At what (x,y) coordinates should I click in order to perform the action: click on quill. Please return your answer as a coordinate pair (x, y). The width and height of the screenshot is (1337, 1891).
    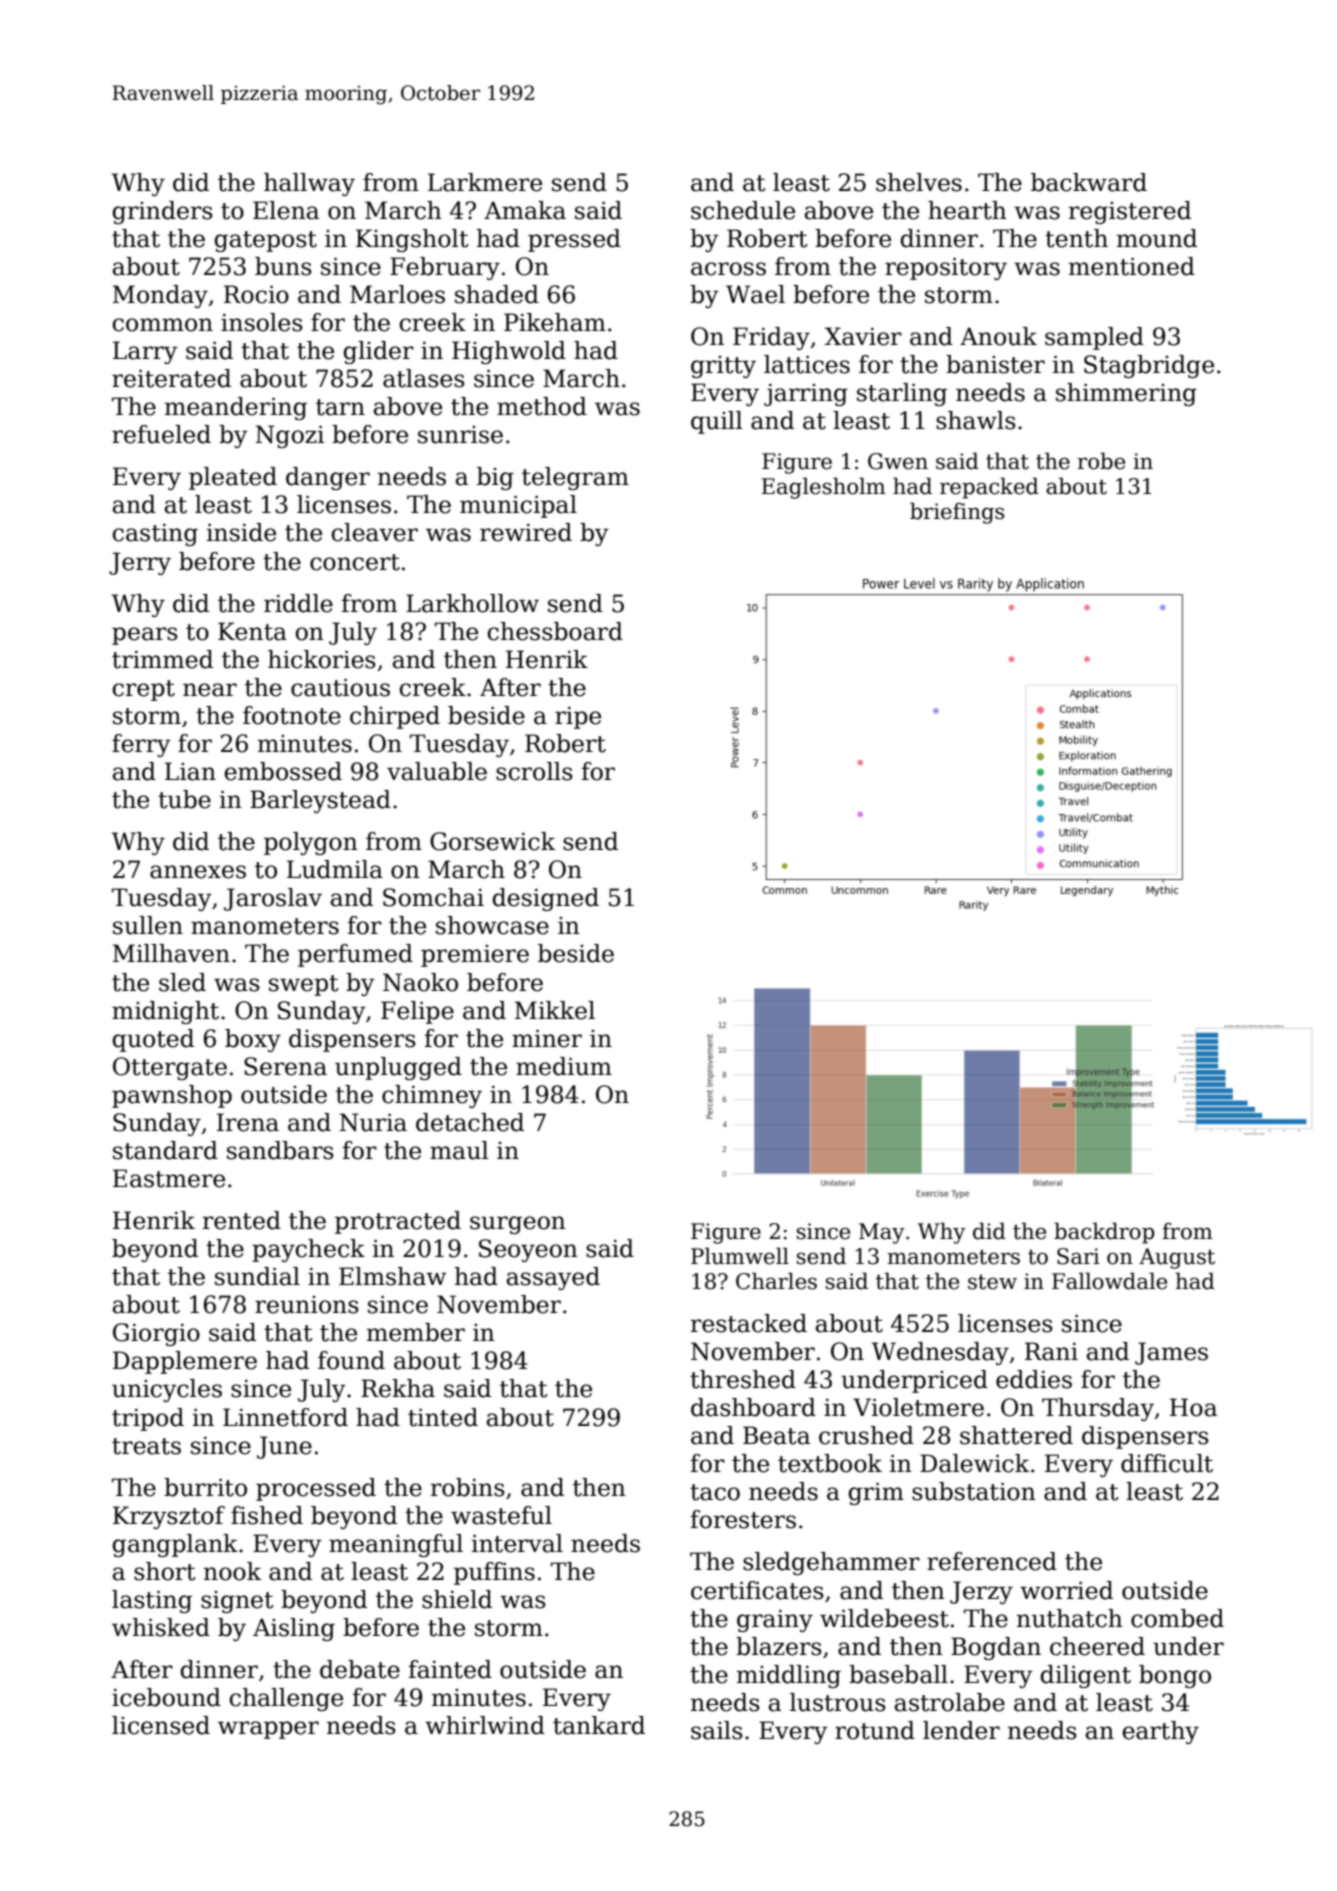
    Looking at the image, I should click on (717, 422).
